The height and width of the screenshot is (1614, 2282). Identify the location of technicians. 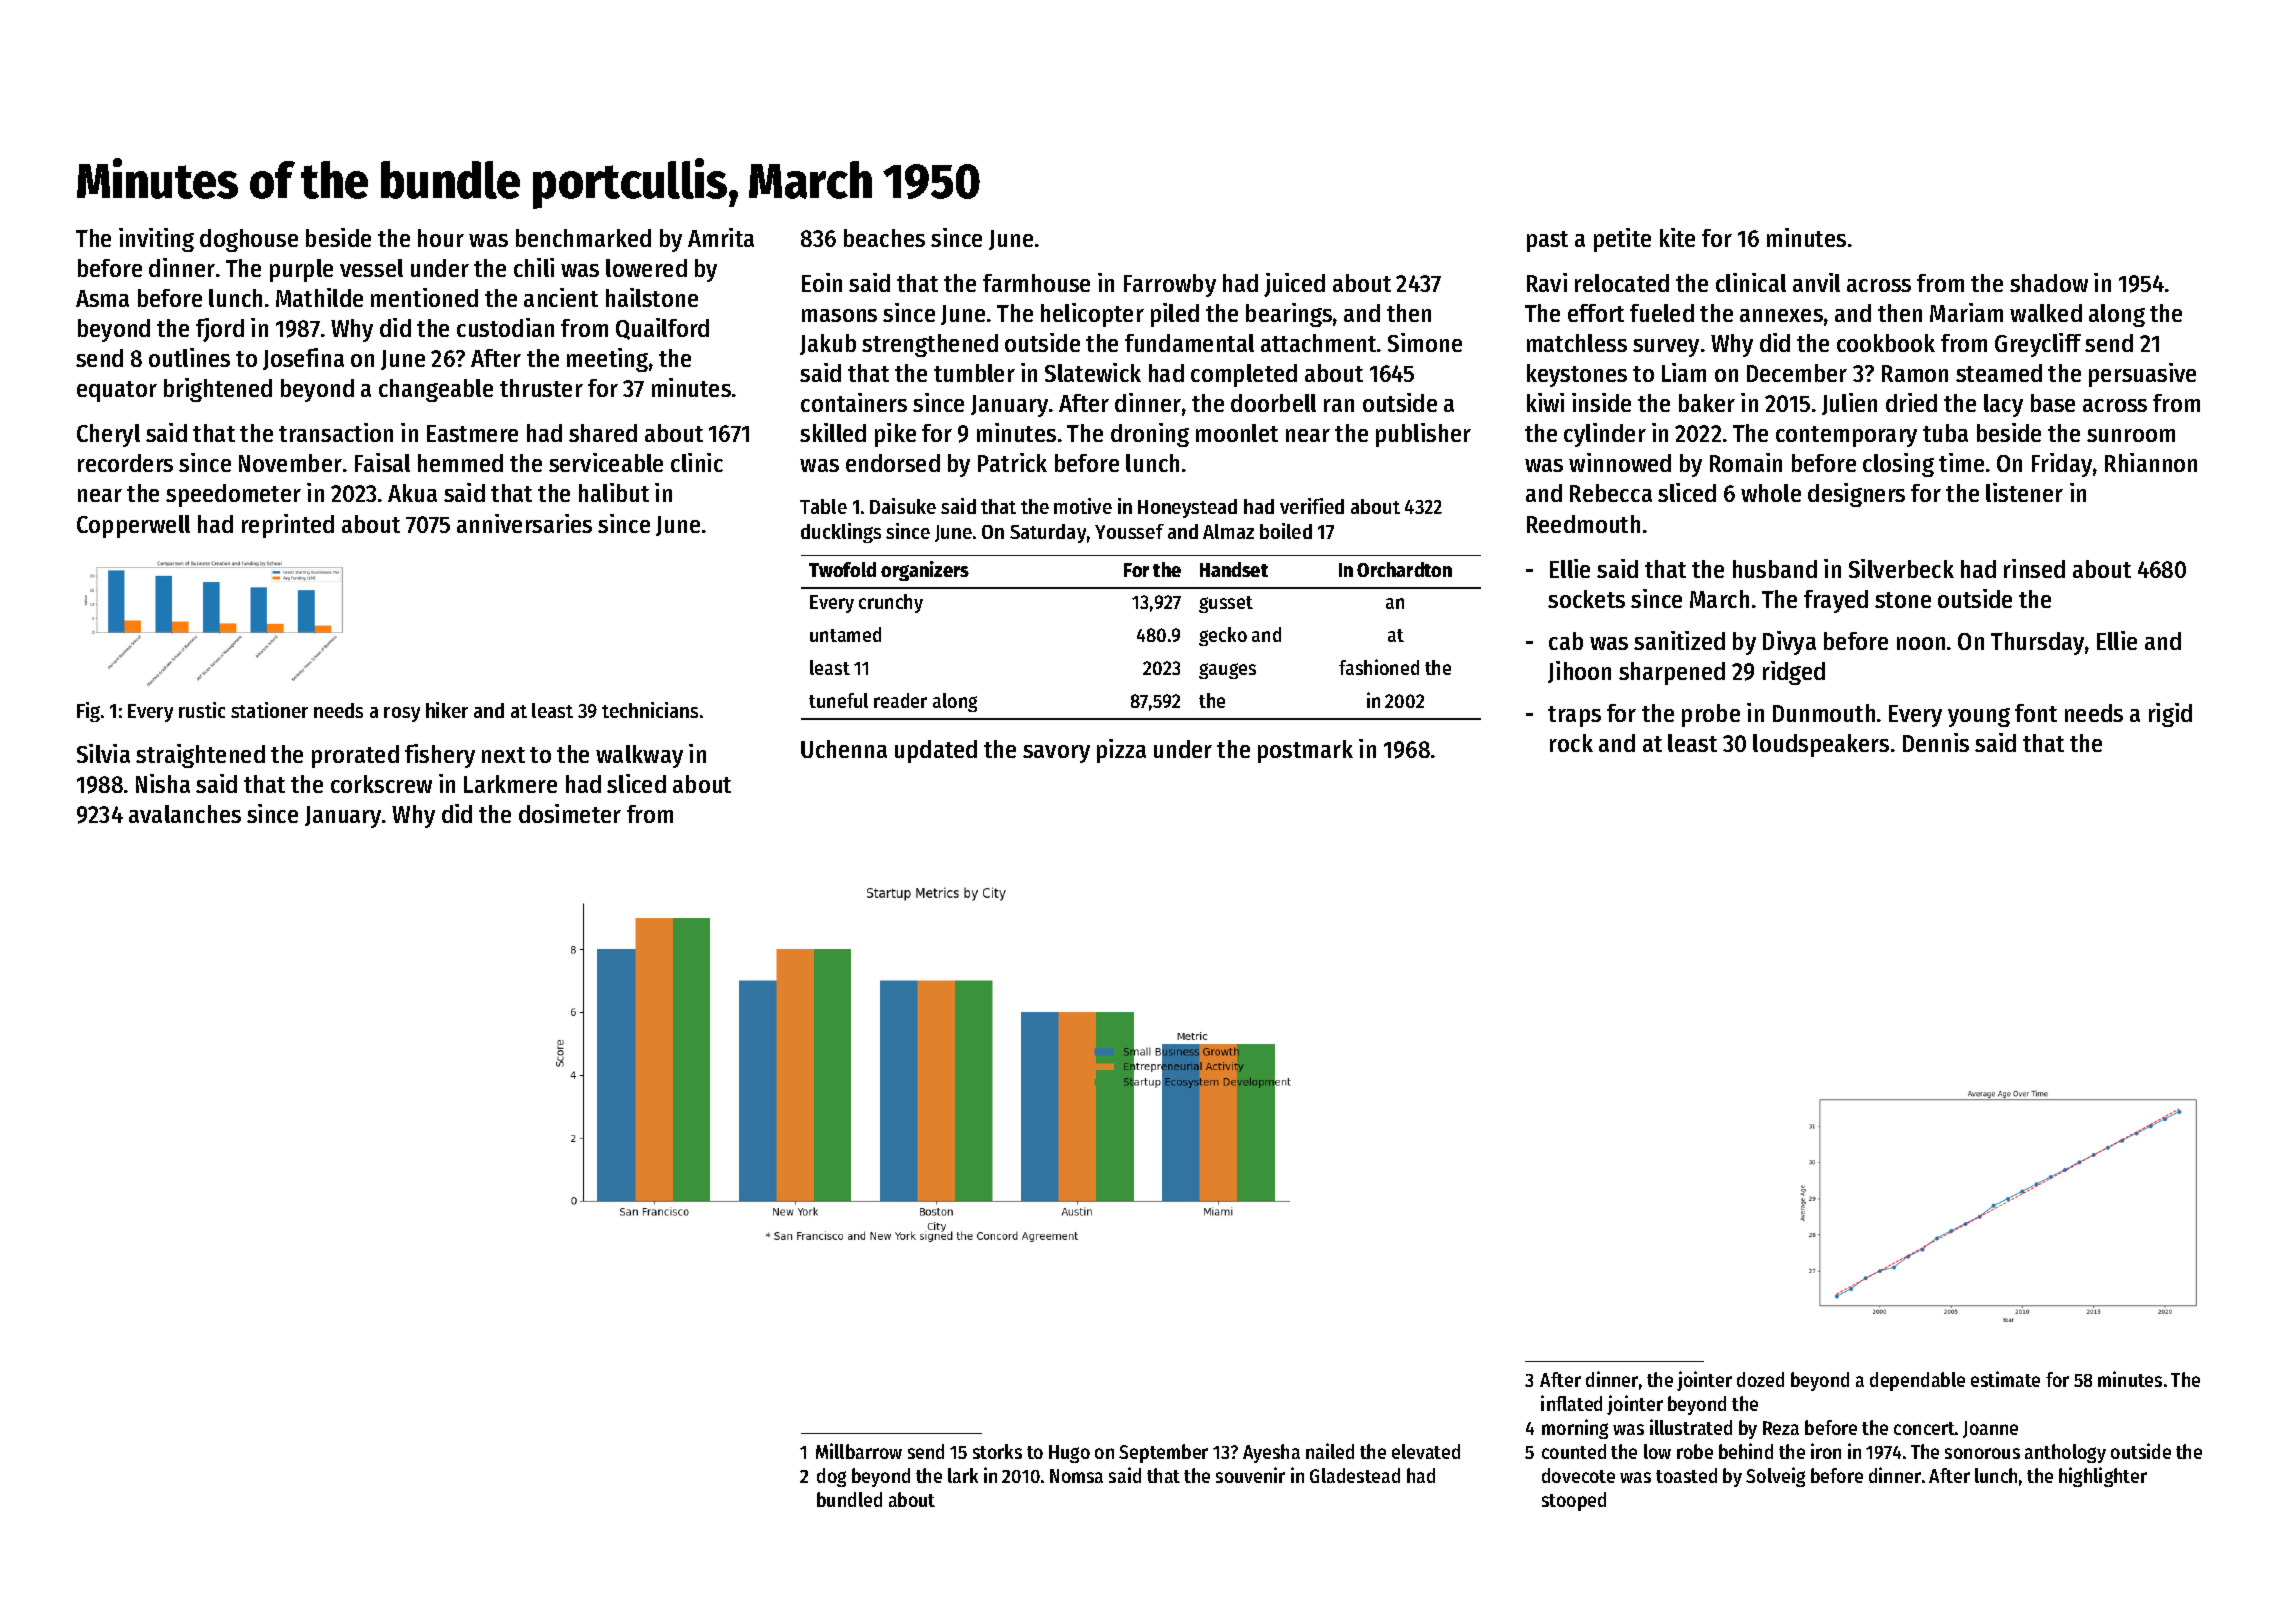
(650, 710).
